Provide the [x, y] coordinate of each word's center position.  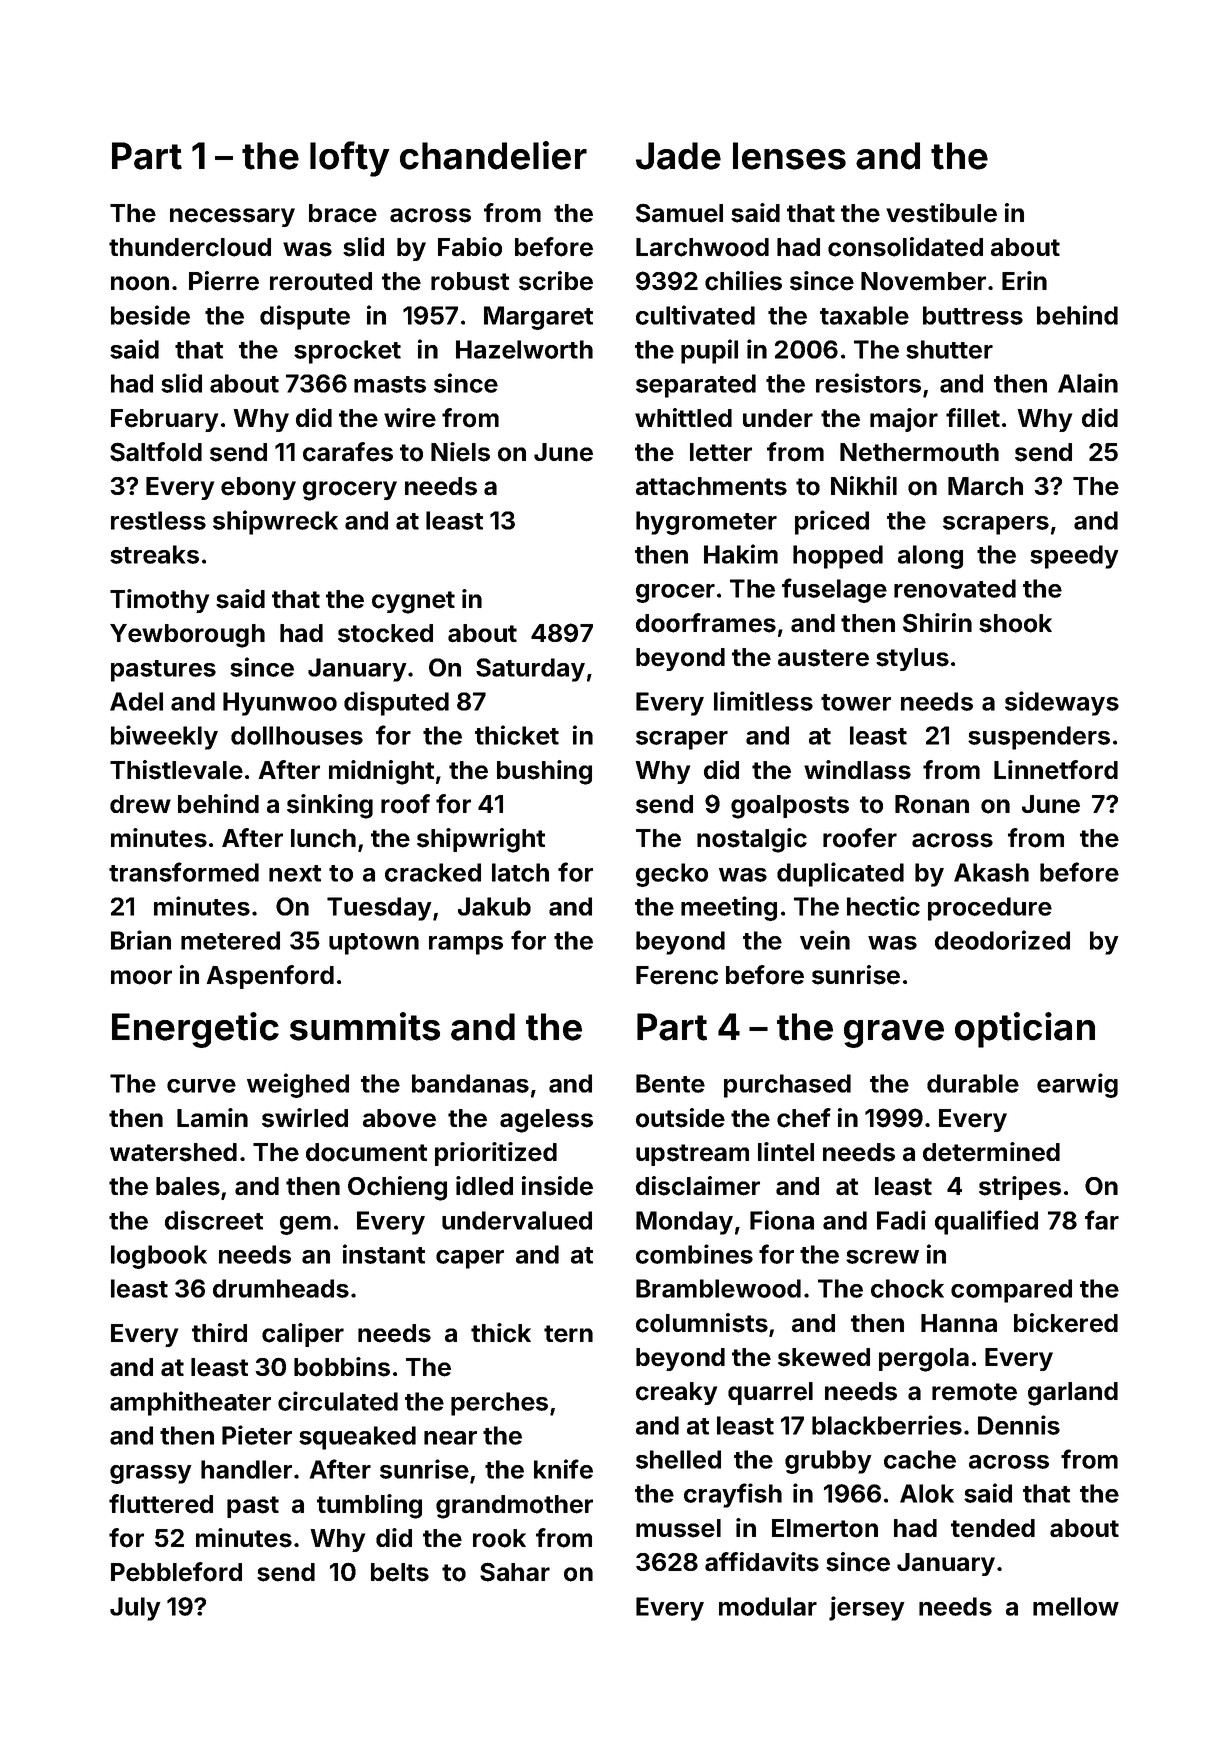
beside [150, 315]
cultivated [695, 315]
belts [400, 1572]
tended [993, 1528]
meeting [729, 908]
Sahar [515, 1572]
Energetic [195, 1030]
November [923, 281]
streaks [154, 554]
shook [1015, 623]
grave [894, 1034]
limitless [763, 701]
